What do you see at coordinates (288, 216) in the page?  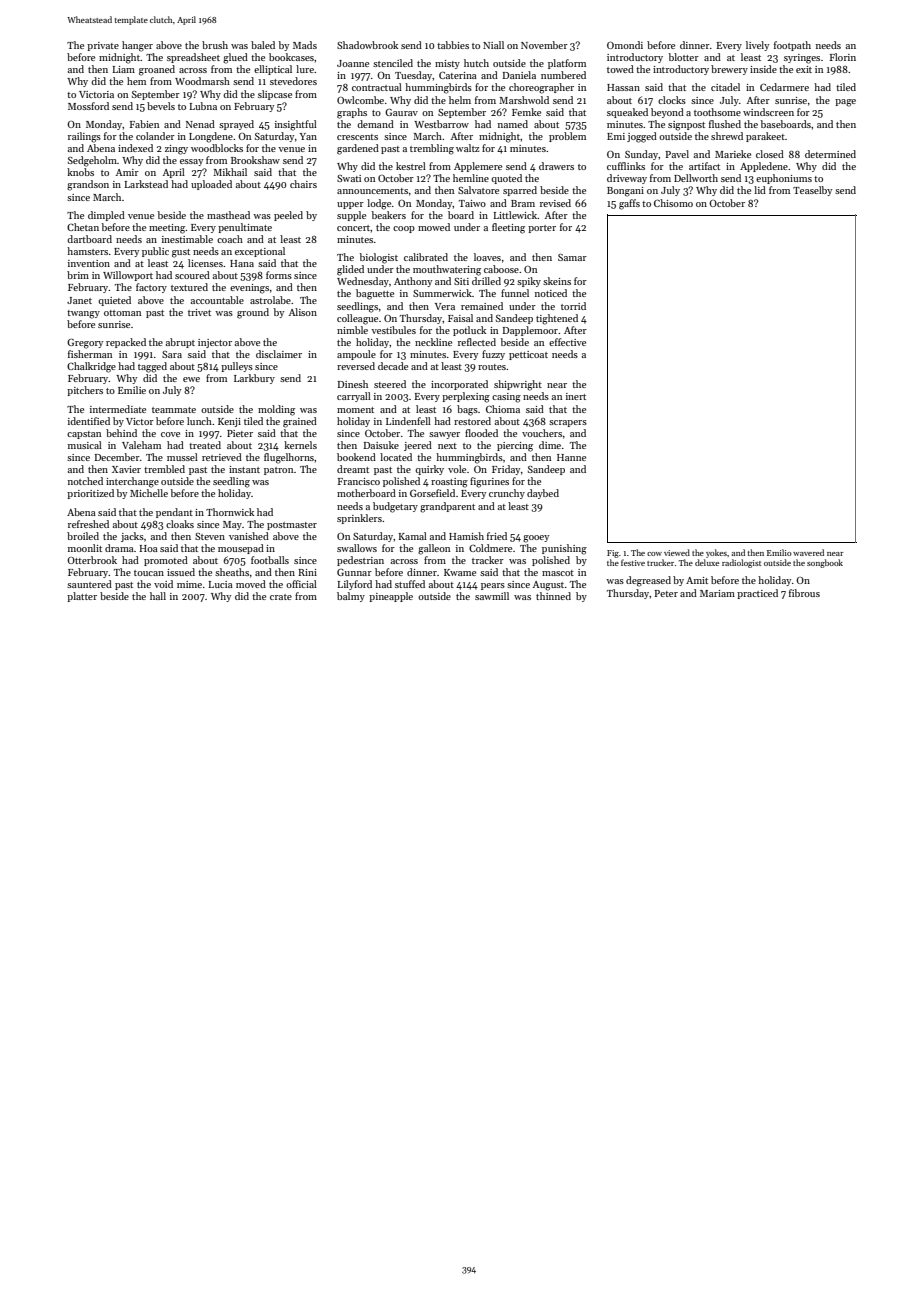 I see `peeled` at bounding box center [288, 216].
